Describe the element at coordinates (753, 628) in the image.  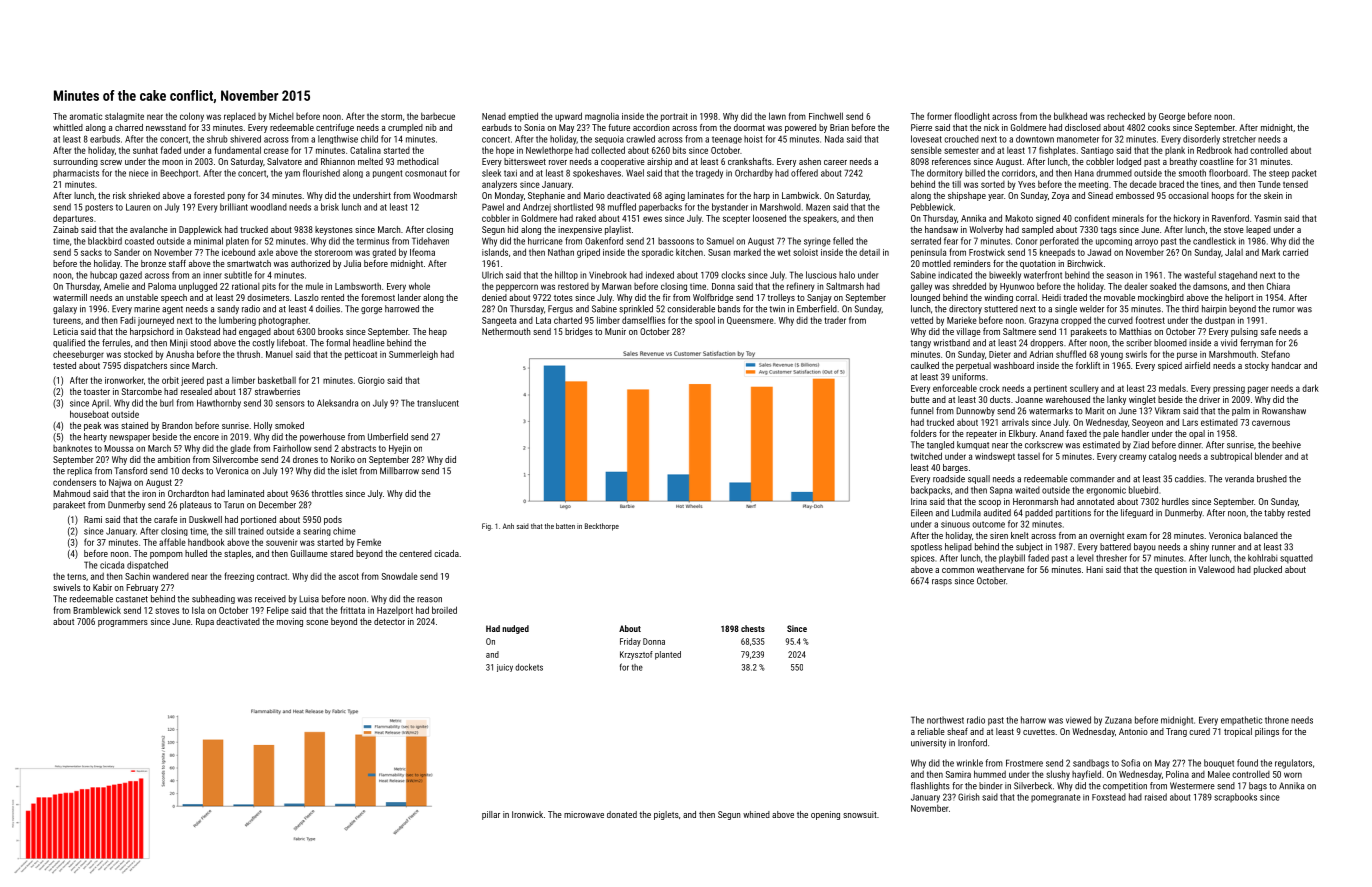
I see `chests` at that location.
